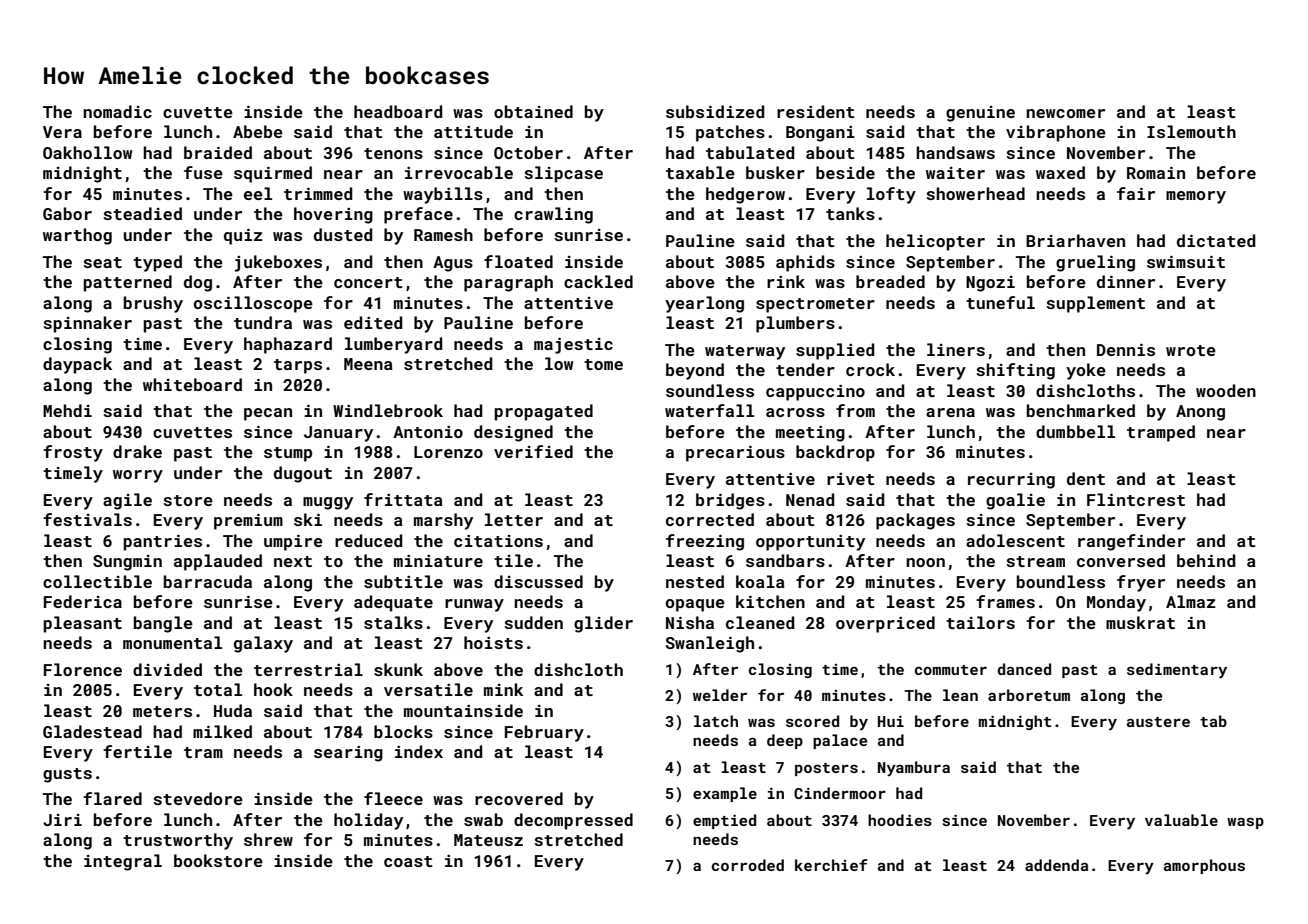 This screenshot has width=1308, height=924. I want to click on Nyambura, so click(914, 769).
